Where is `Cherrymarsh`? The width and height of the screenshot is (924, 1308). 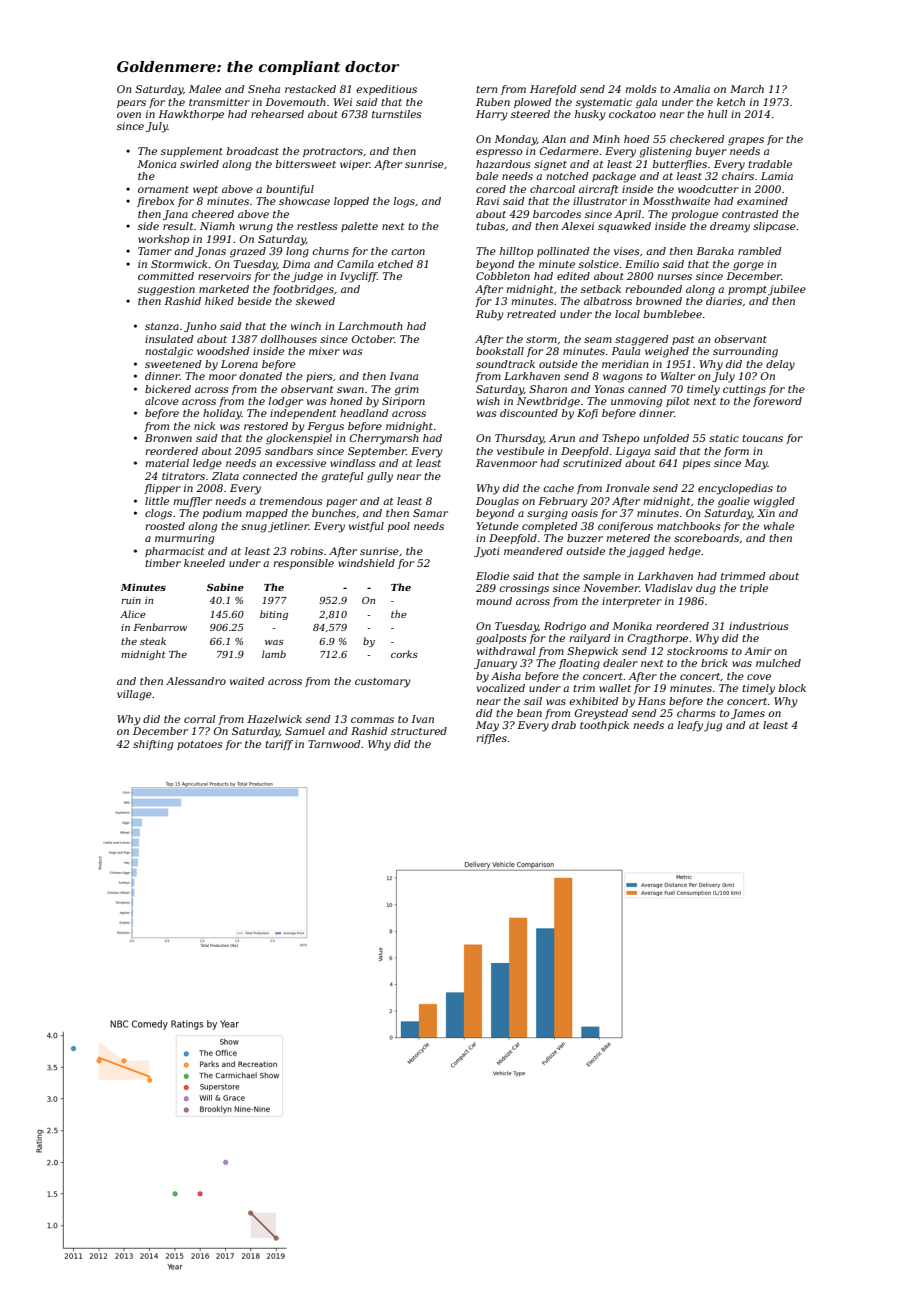
Cherrymarsh is located at coordinates (384, 439).
